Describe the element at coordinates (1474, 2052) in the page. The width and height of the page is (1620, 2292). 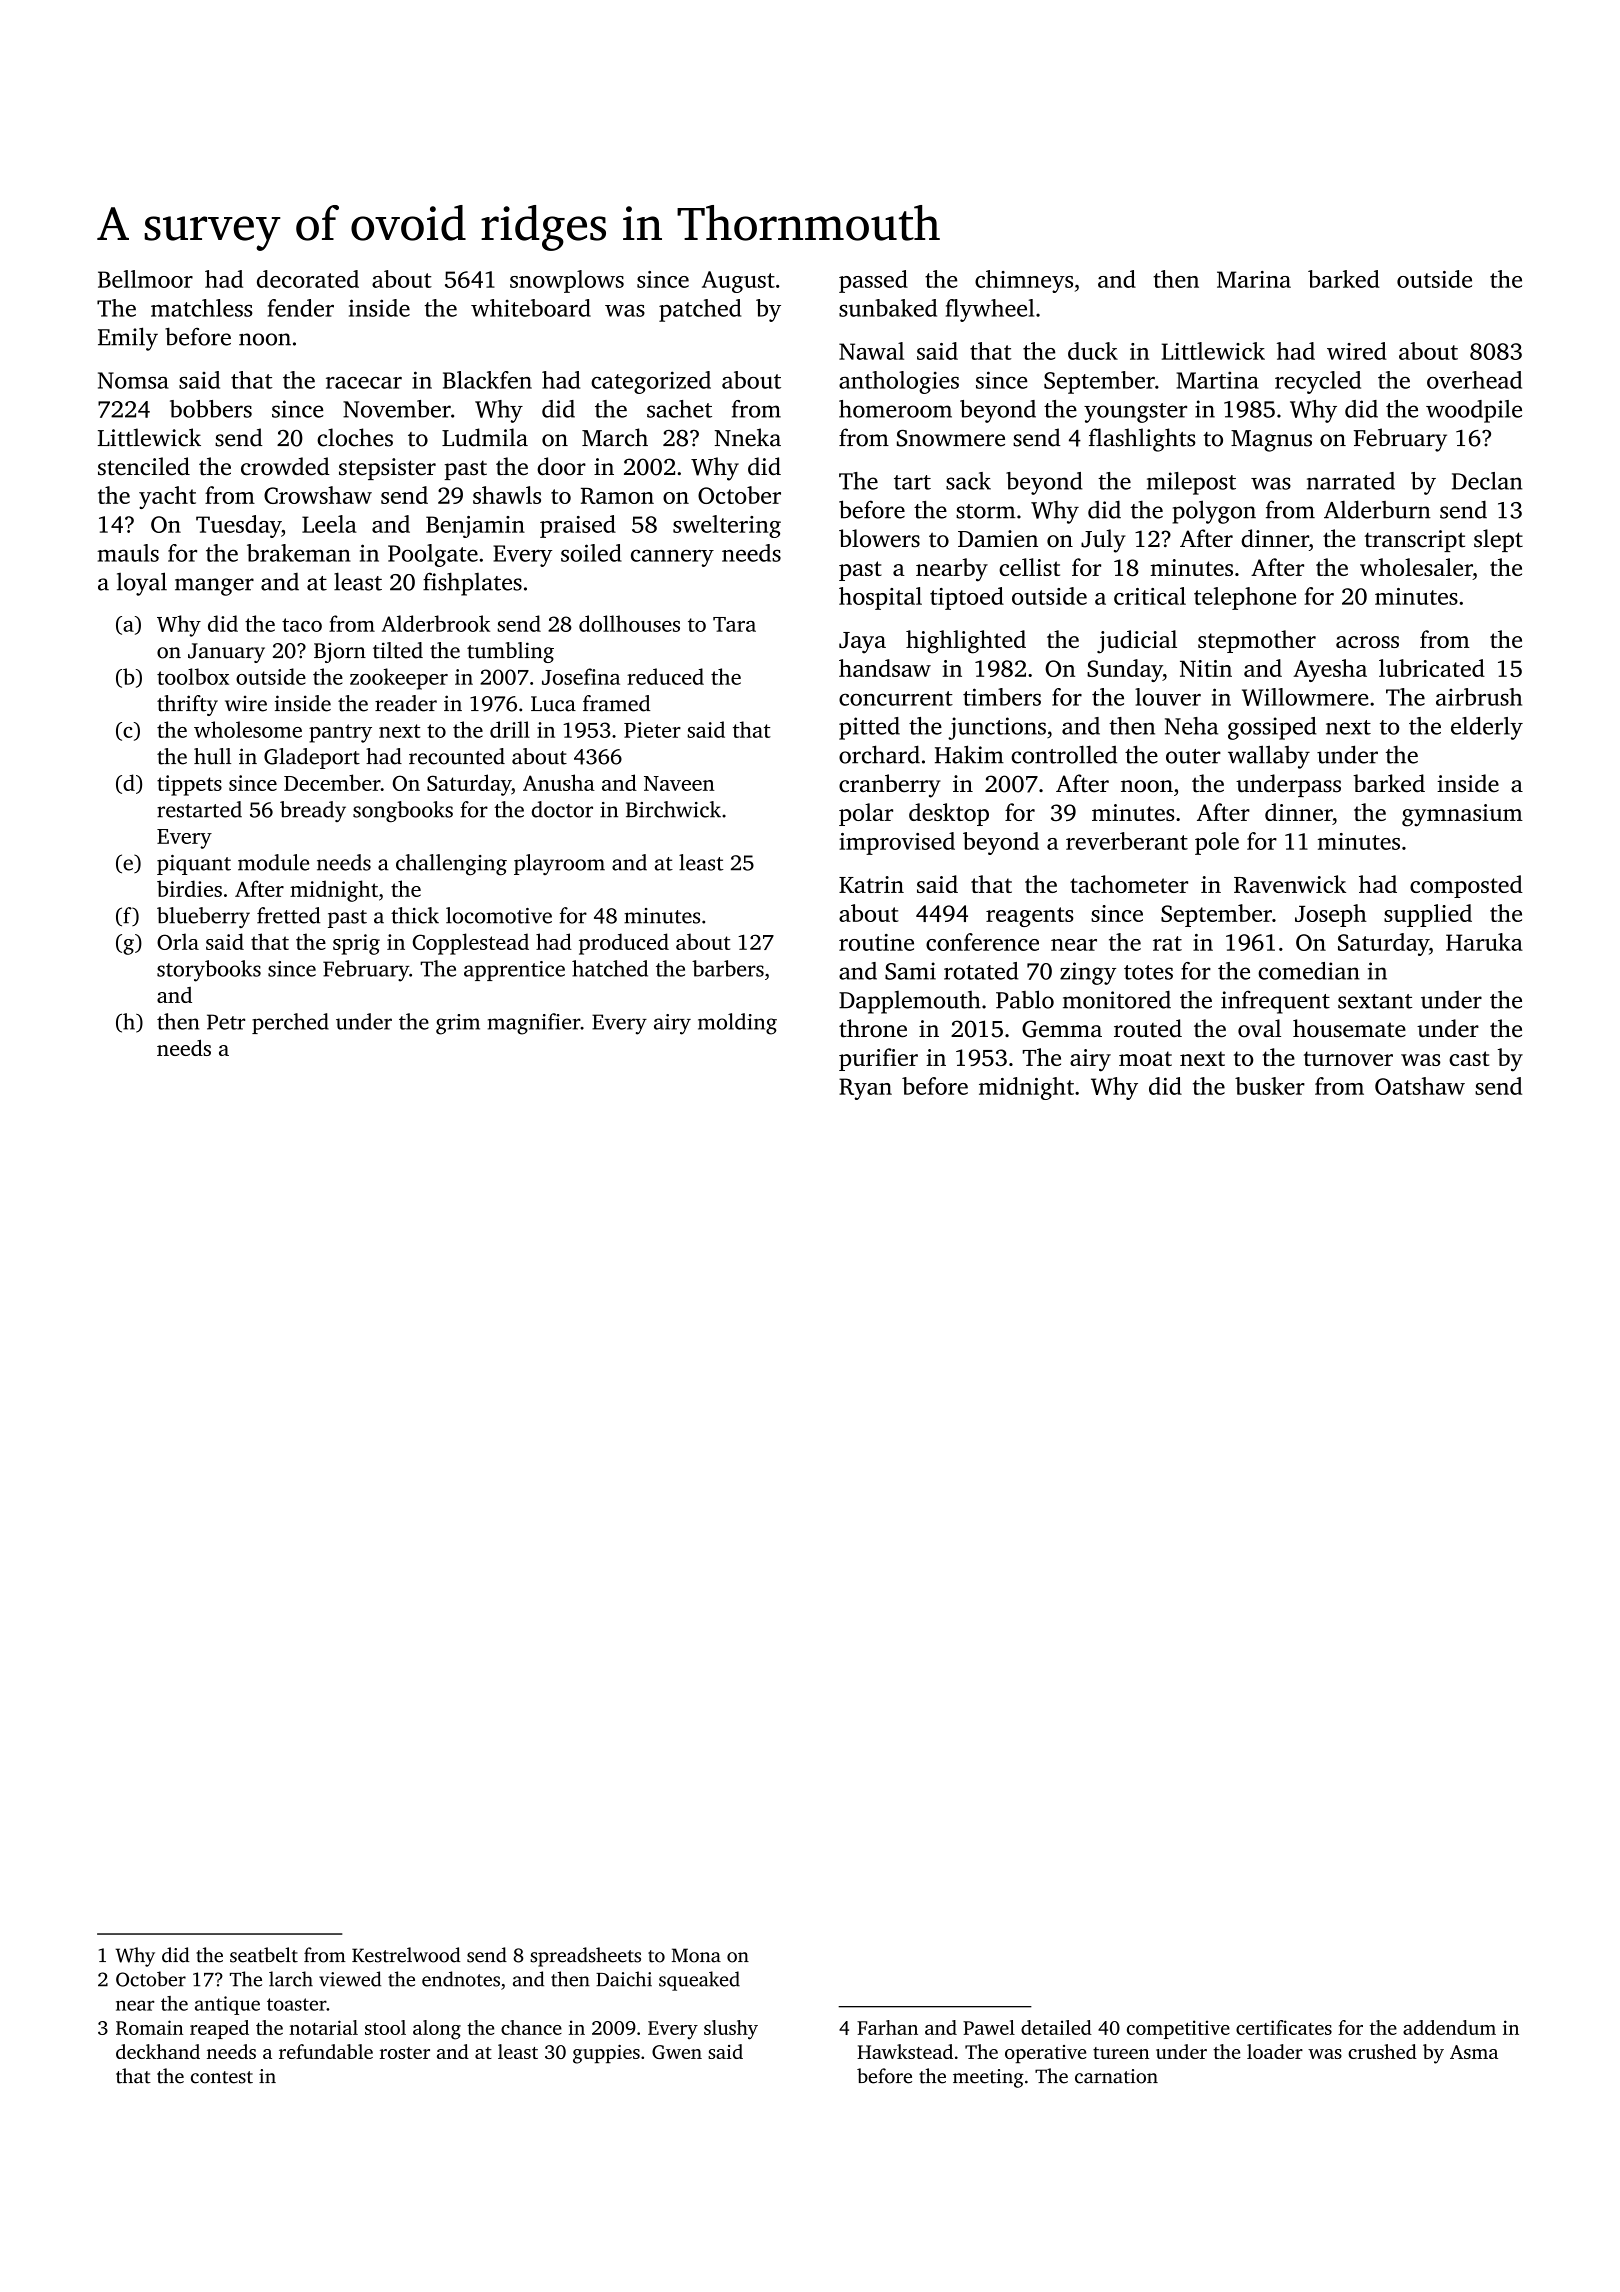
I see `Asma` at that location.
